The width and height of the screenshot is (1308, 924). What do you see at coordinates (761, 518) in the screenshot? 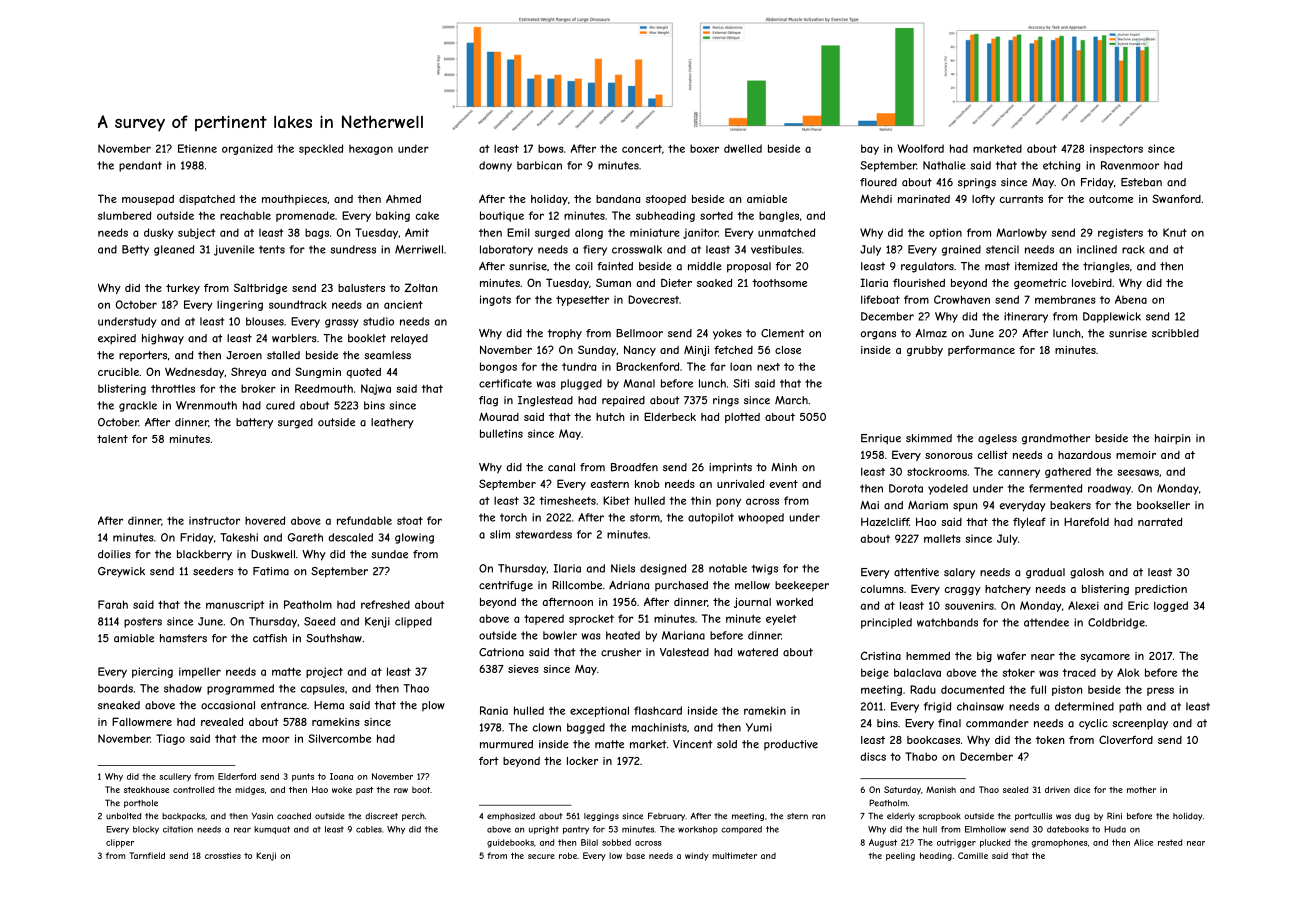
I see `whooped` at bounding box center [761, 518].
